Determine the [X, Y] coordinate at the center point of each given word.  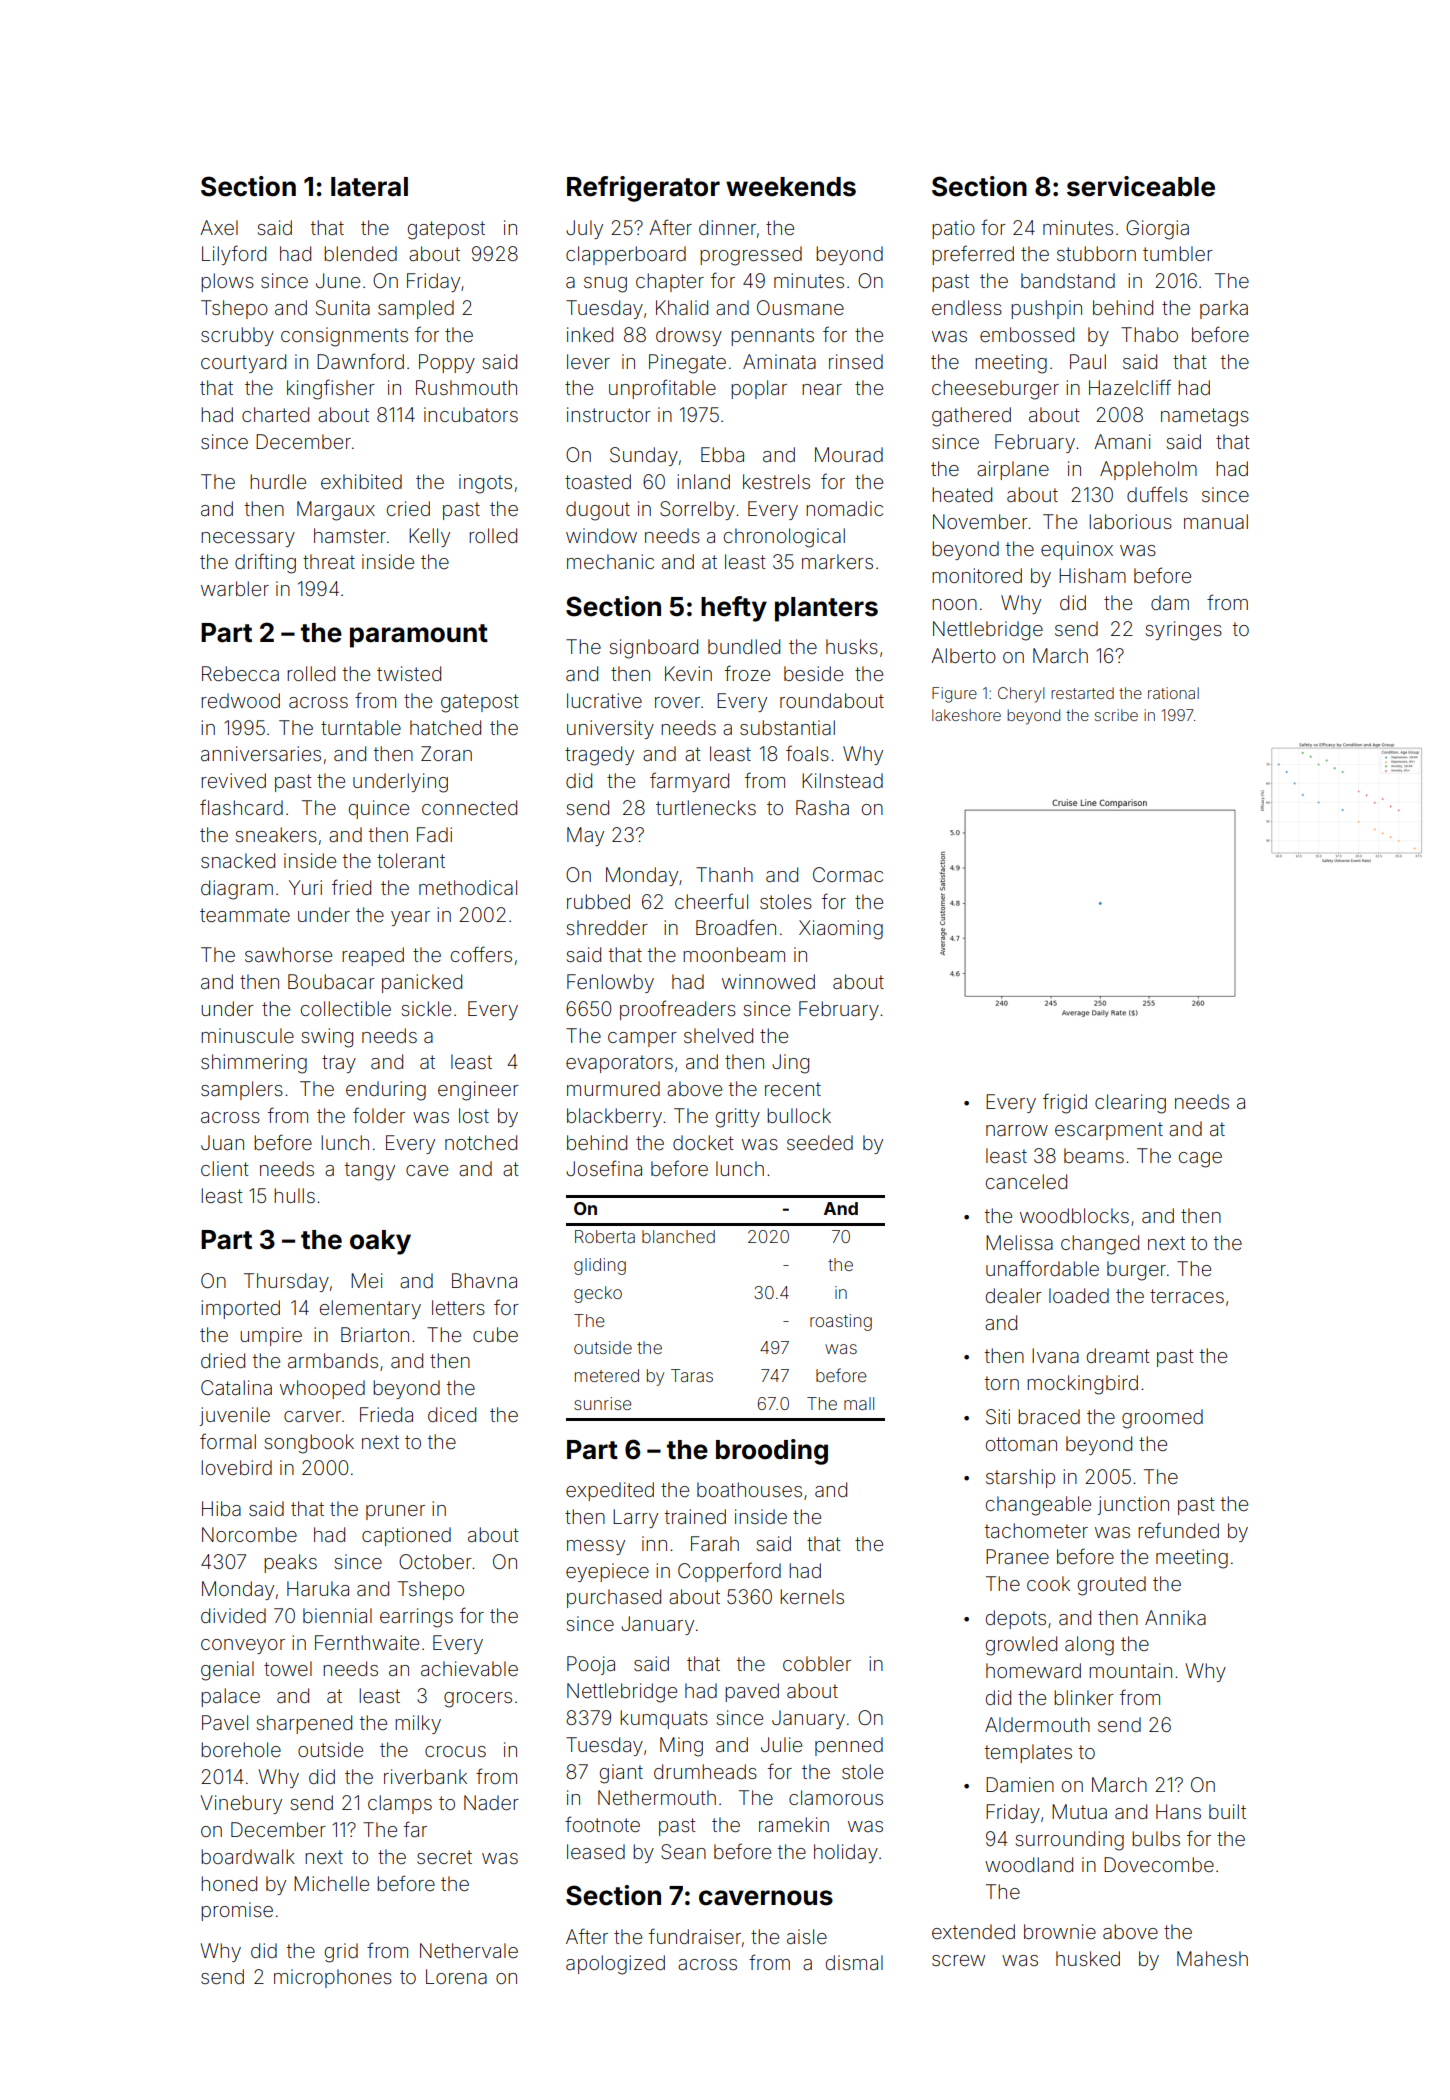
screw [958, 1960]
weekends [791, 187]
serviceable [1141, 186]
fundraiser [695, 1936]
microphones [333, 1978]
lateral [369, 187]
